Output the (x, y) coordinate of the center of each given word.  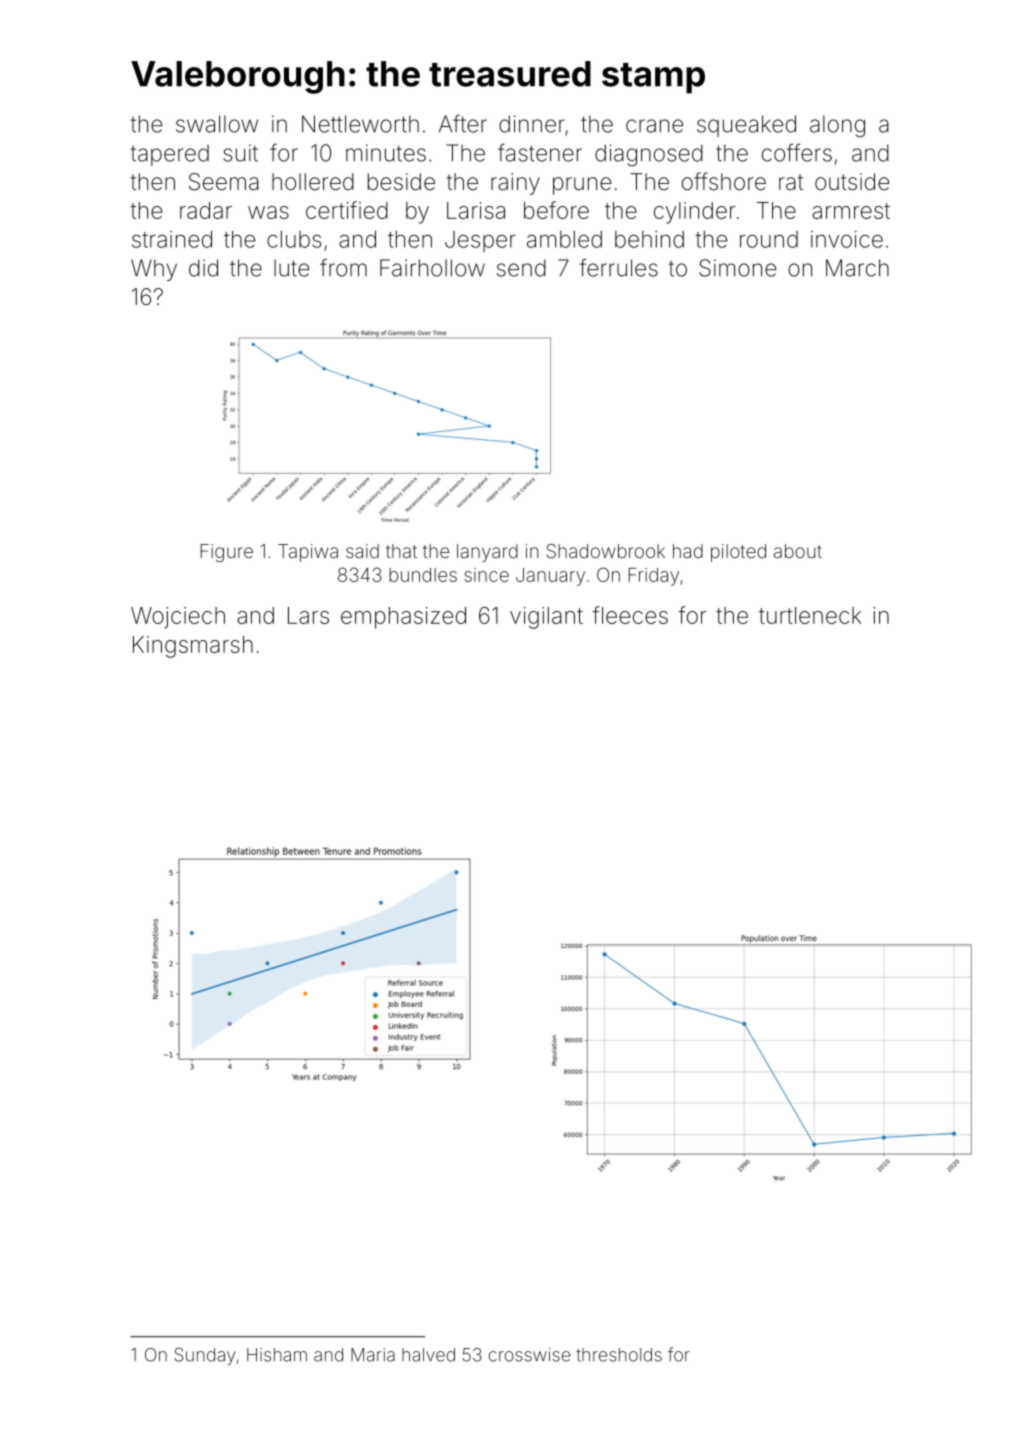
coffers (797, 153)
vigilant (546, 618)
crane (654, 126)
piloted (738, 553)
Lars (308, 615)
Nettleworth (360, 124)
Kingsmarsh (193, 647)
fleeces (630, 615)
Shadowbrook (606, 551)
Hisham (277, 1355)
